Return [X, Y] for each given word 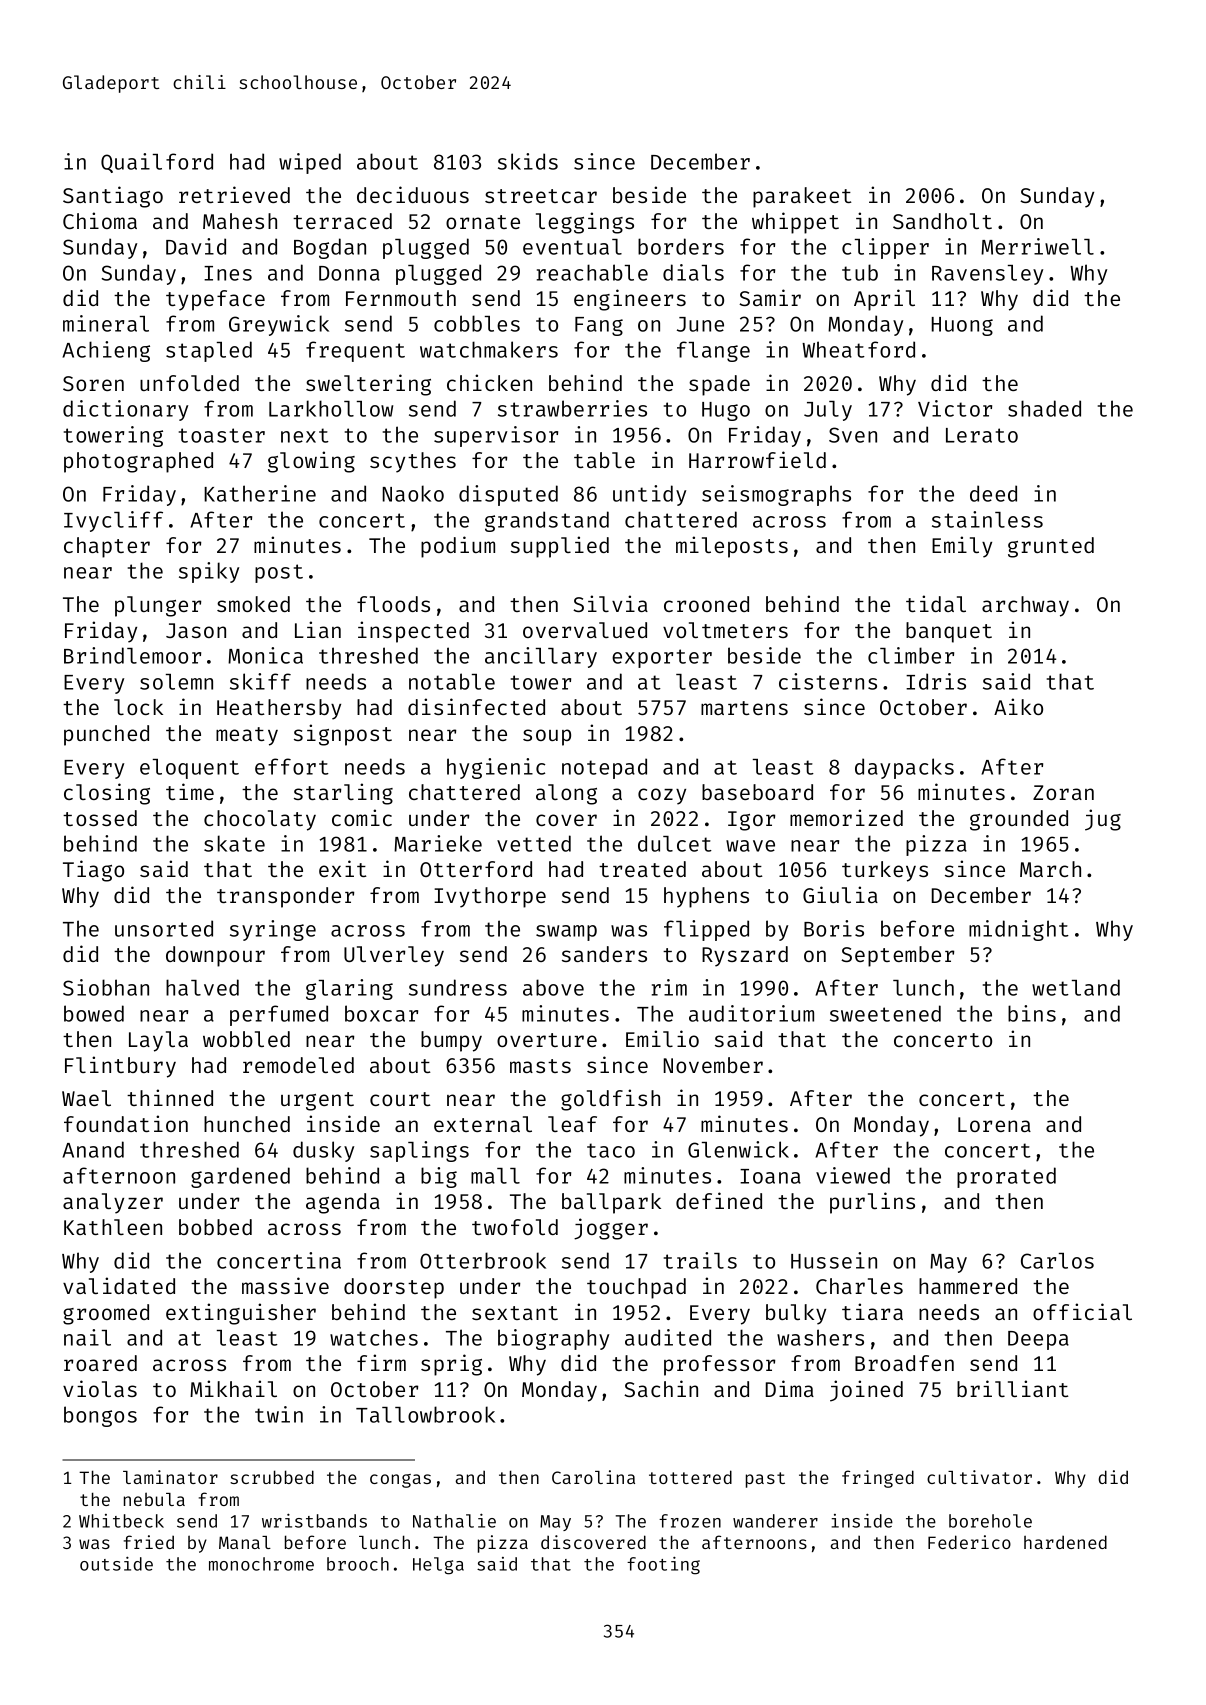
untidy [649, 495]
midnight [1019, 930]
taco [611, 1150]
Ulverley [394, 956]
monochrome [261, 1564]
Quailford [157, 163]
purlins [872, 1203]
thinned [170, 1097]
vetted [534, 843]
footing [663, 1565]
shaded [1044, 408]
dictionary [125, 410]
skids [528, 161]
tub [860, 272]
